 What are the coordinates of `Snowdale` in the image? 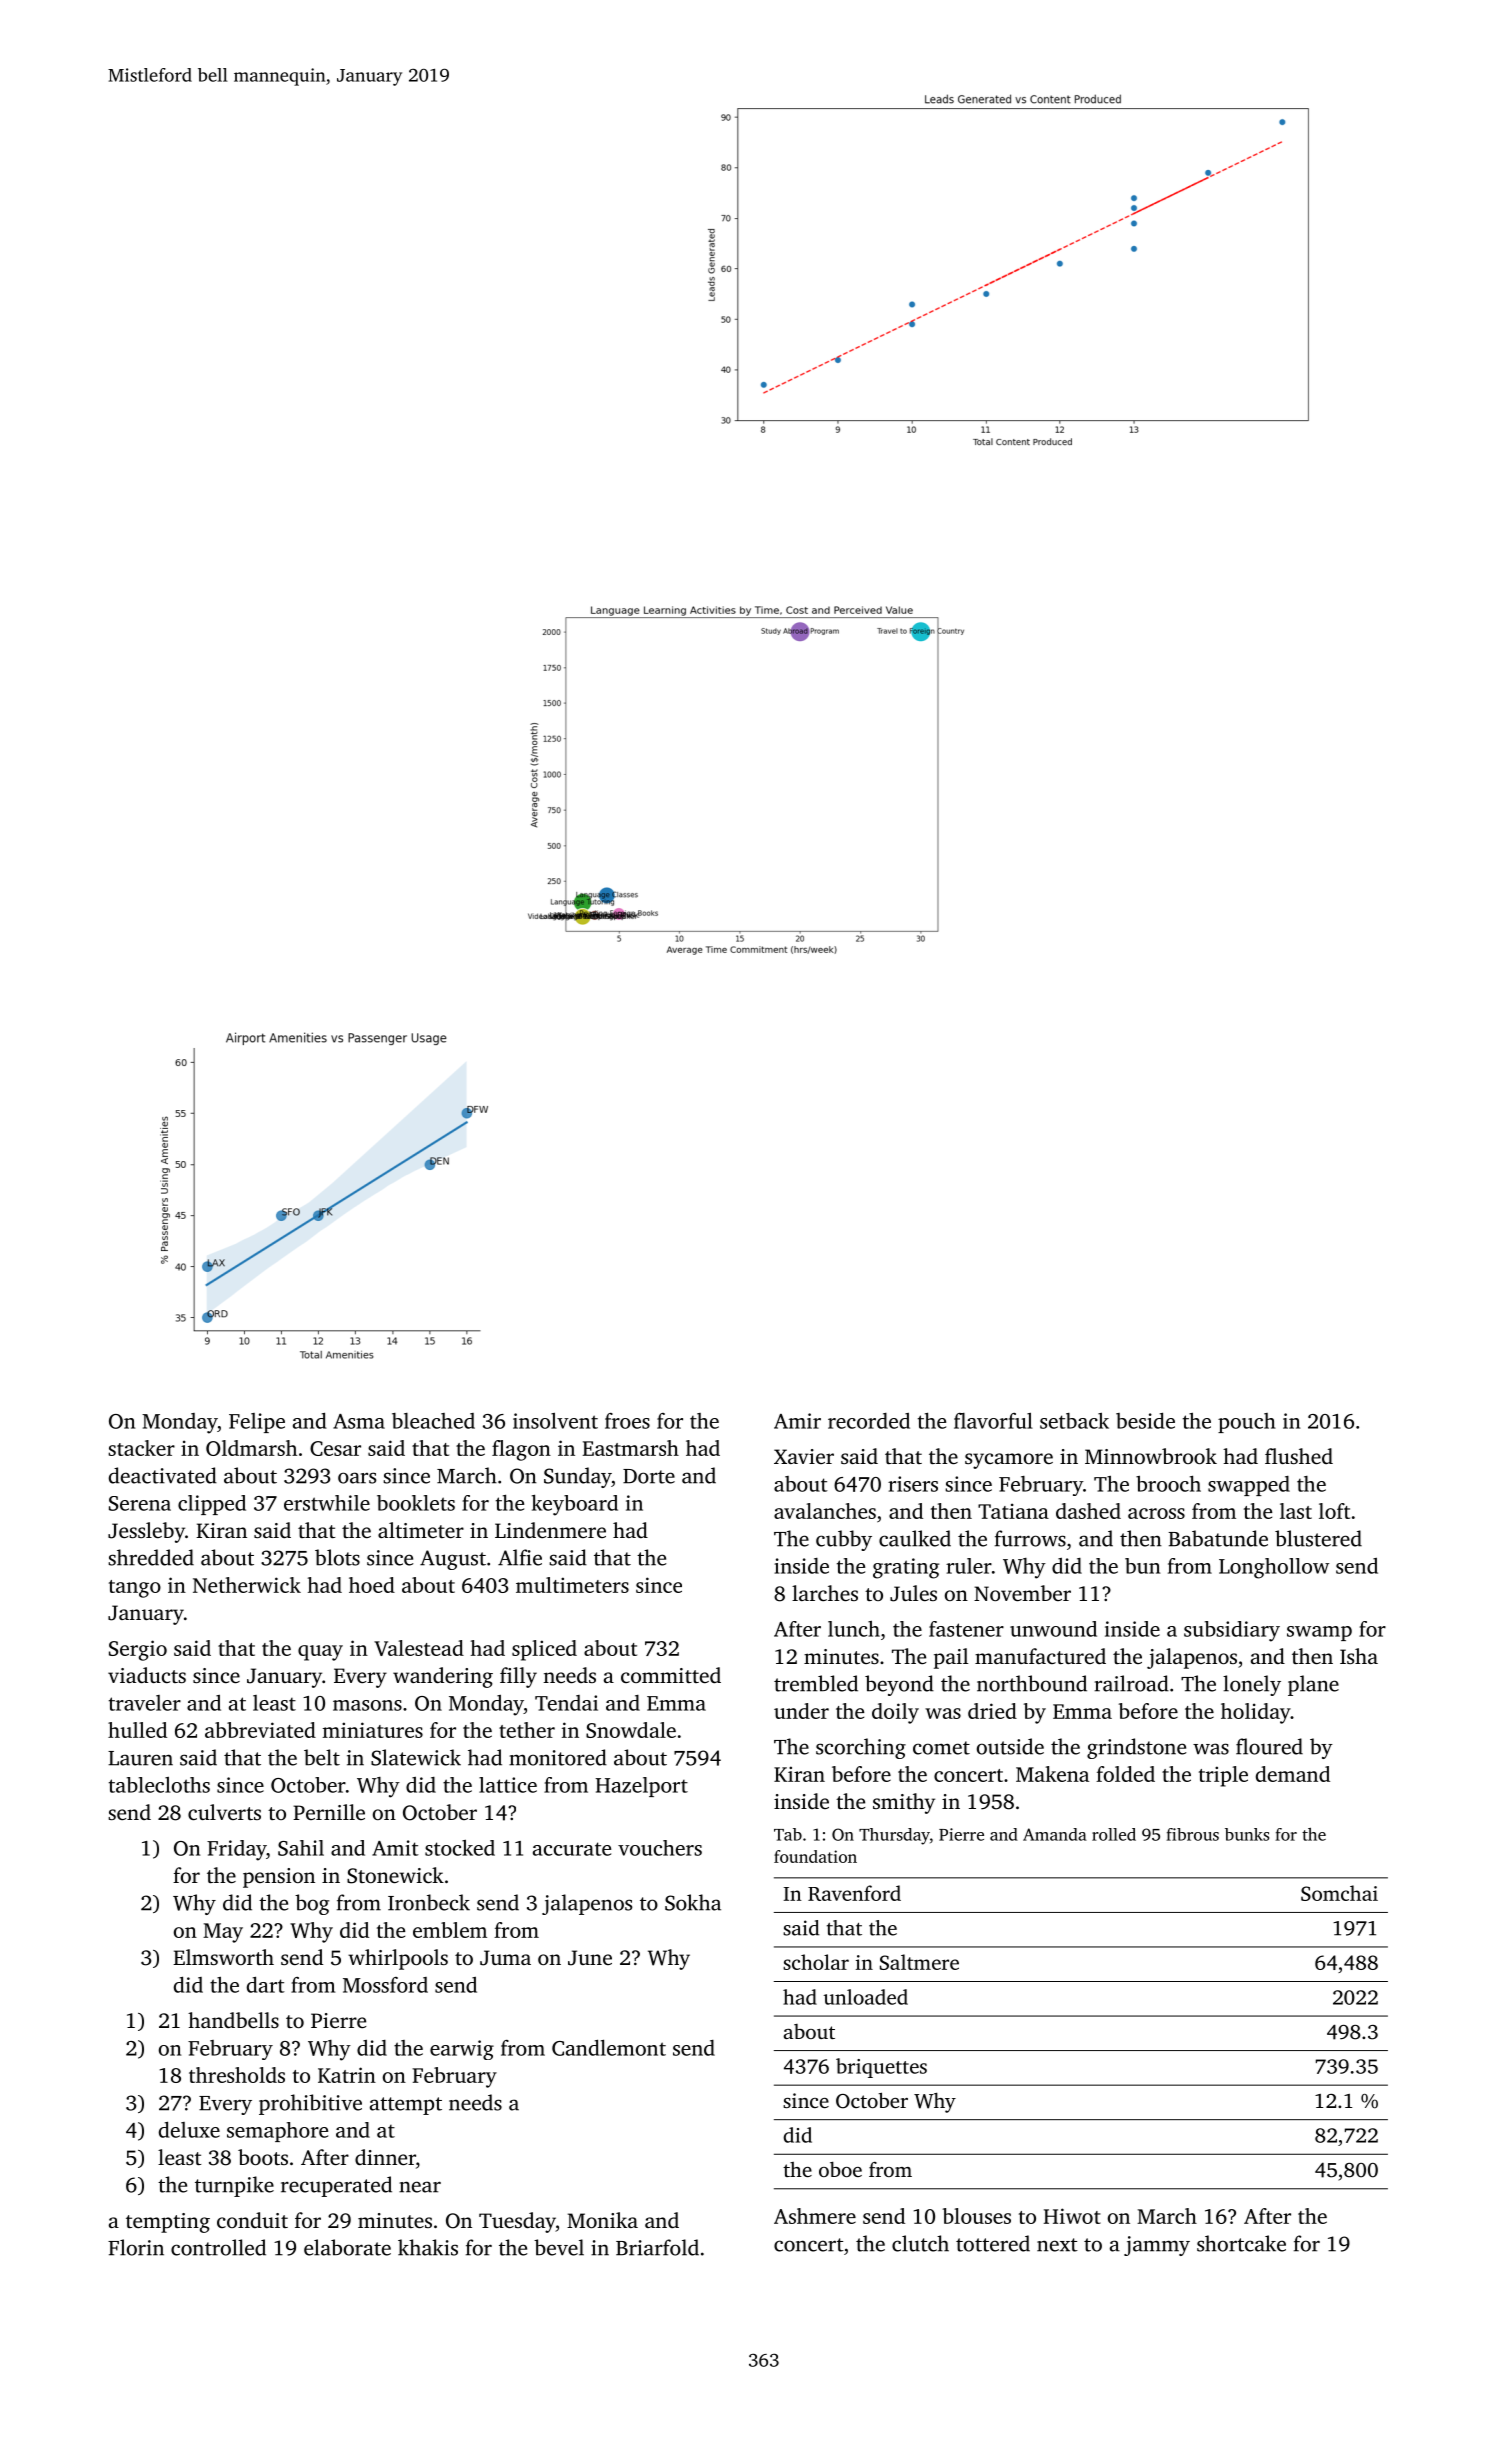 It's located at (631, 1730).
